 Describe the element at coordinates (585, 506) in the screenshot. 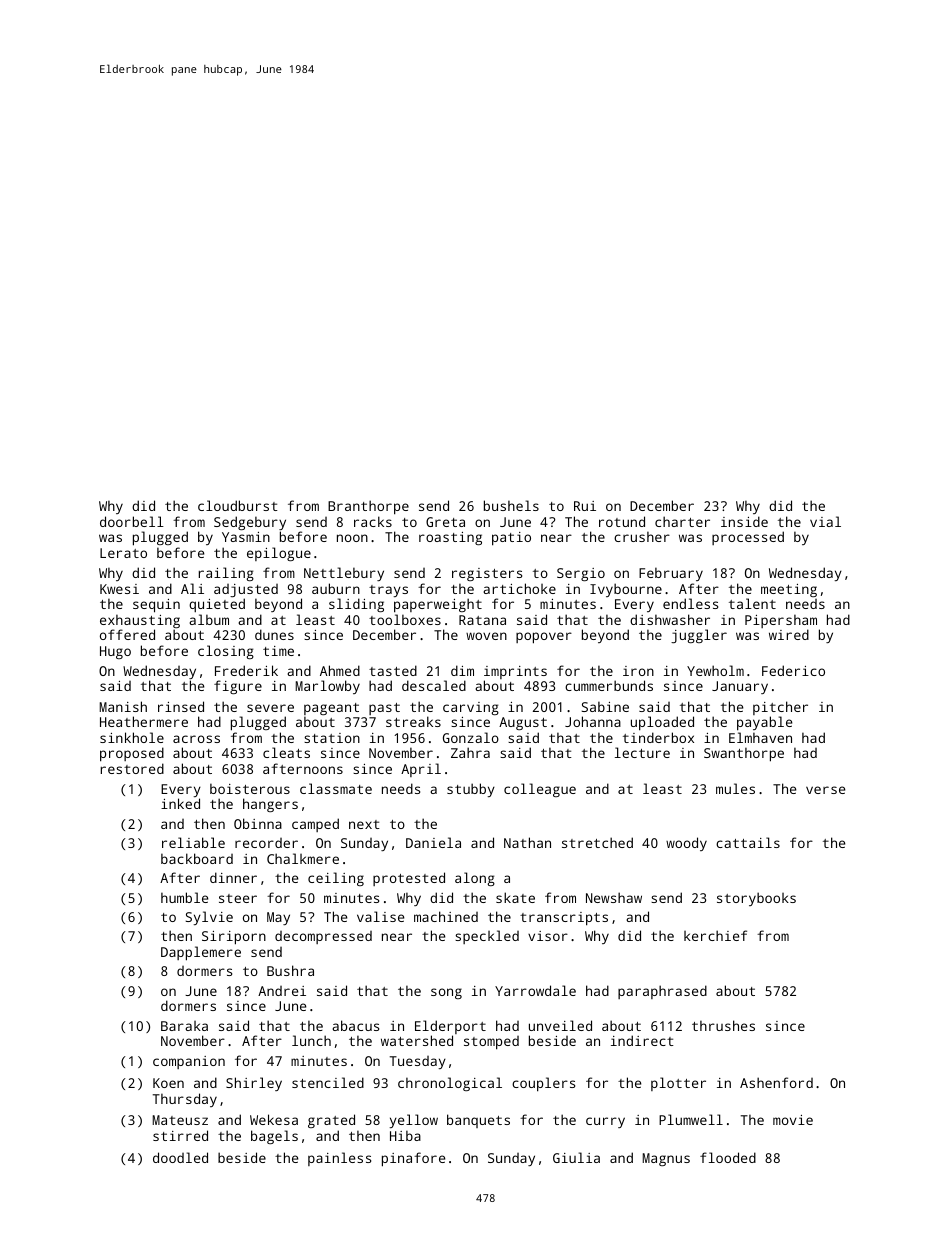

I see `Rui` at that location.
